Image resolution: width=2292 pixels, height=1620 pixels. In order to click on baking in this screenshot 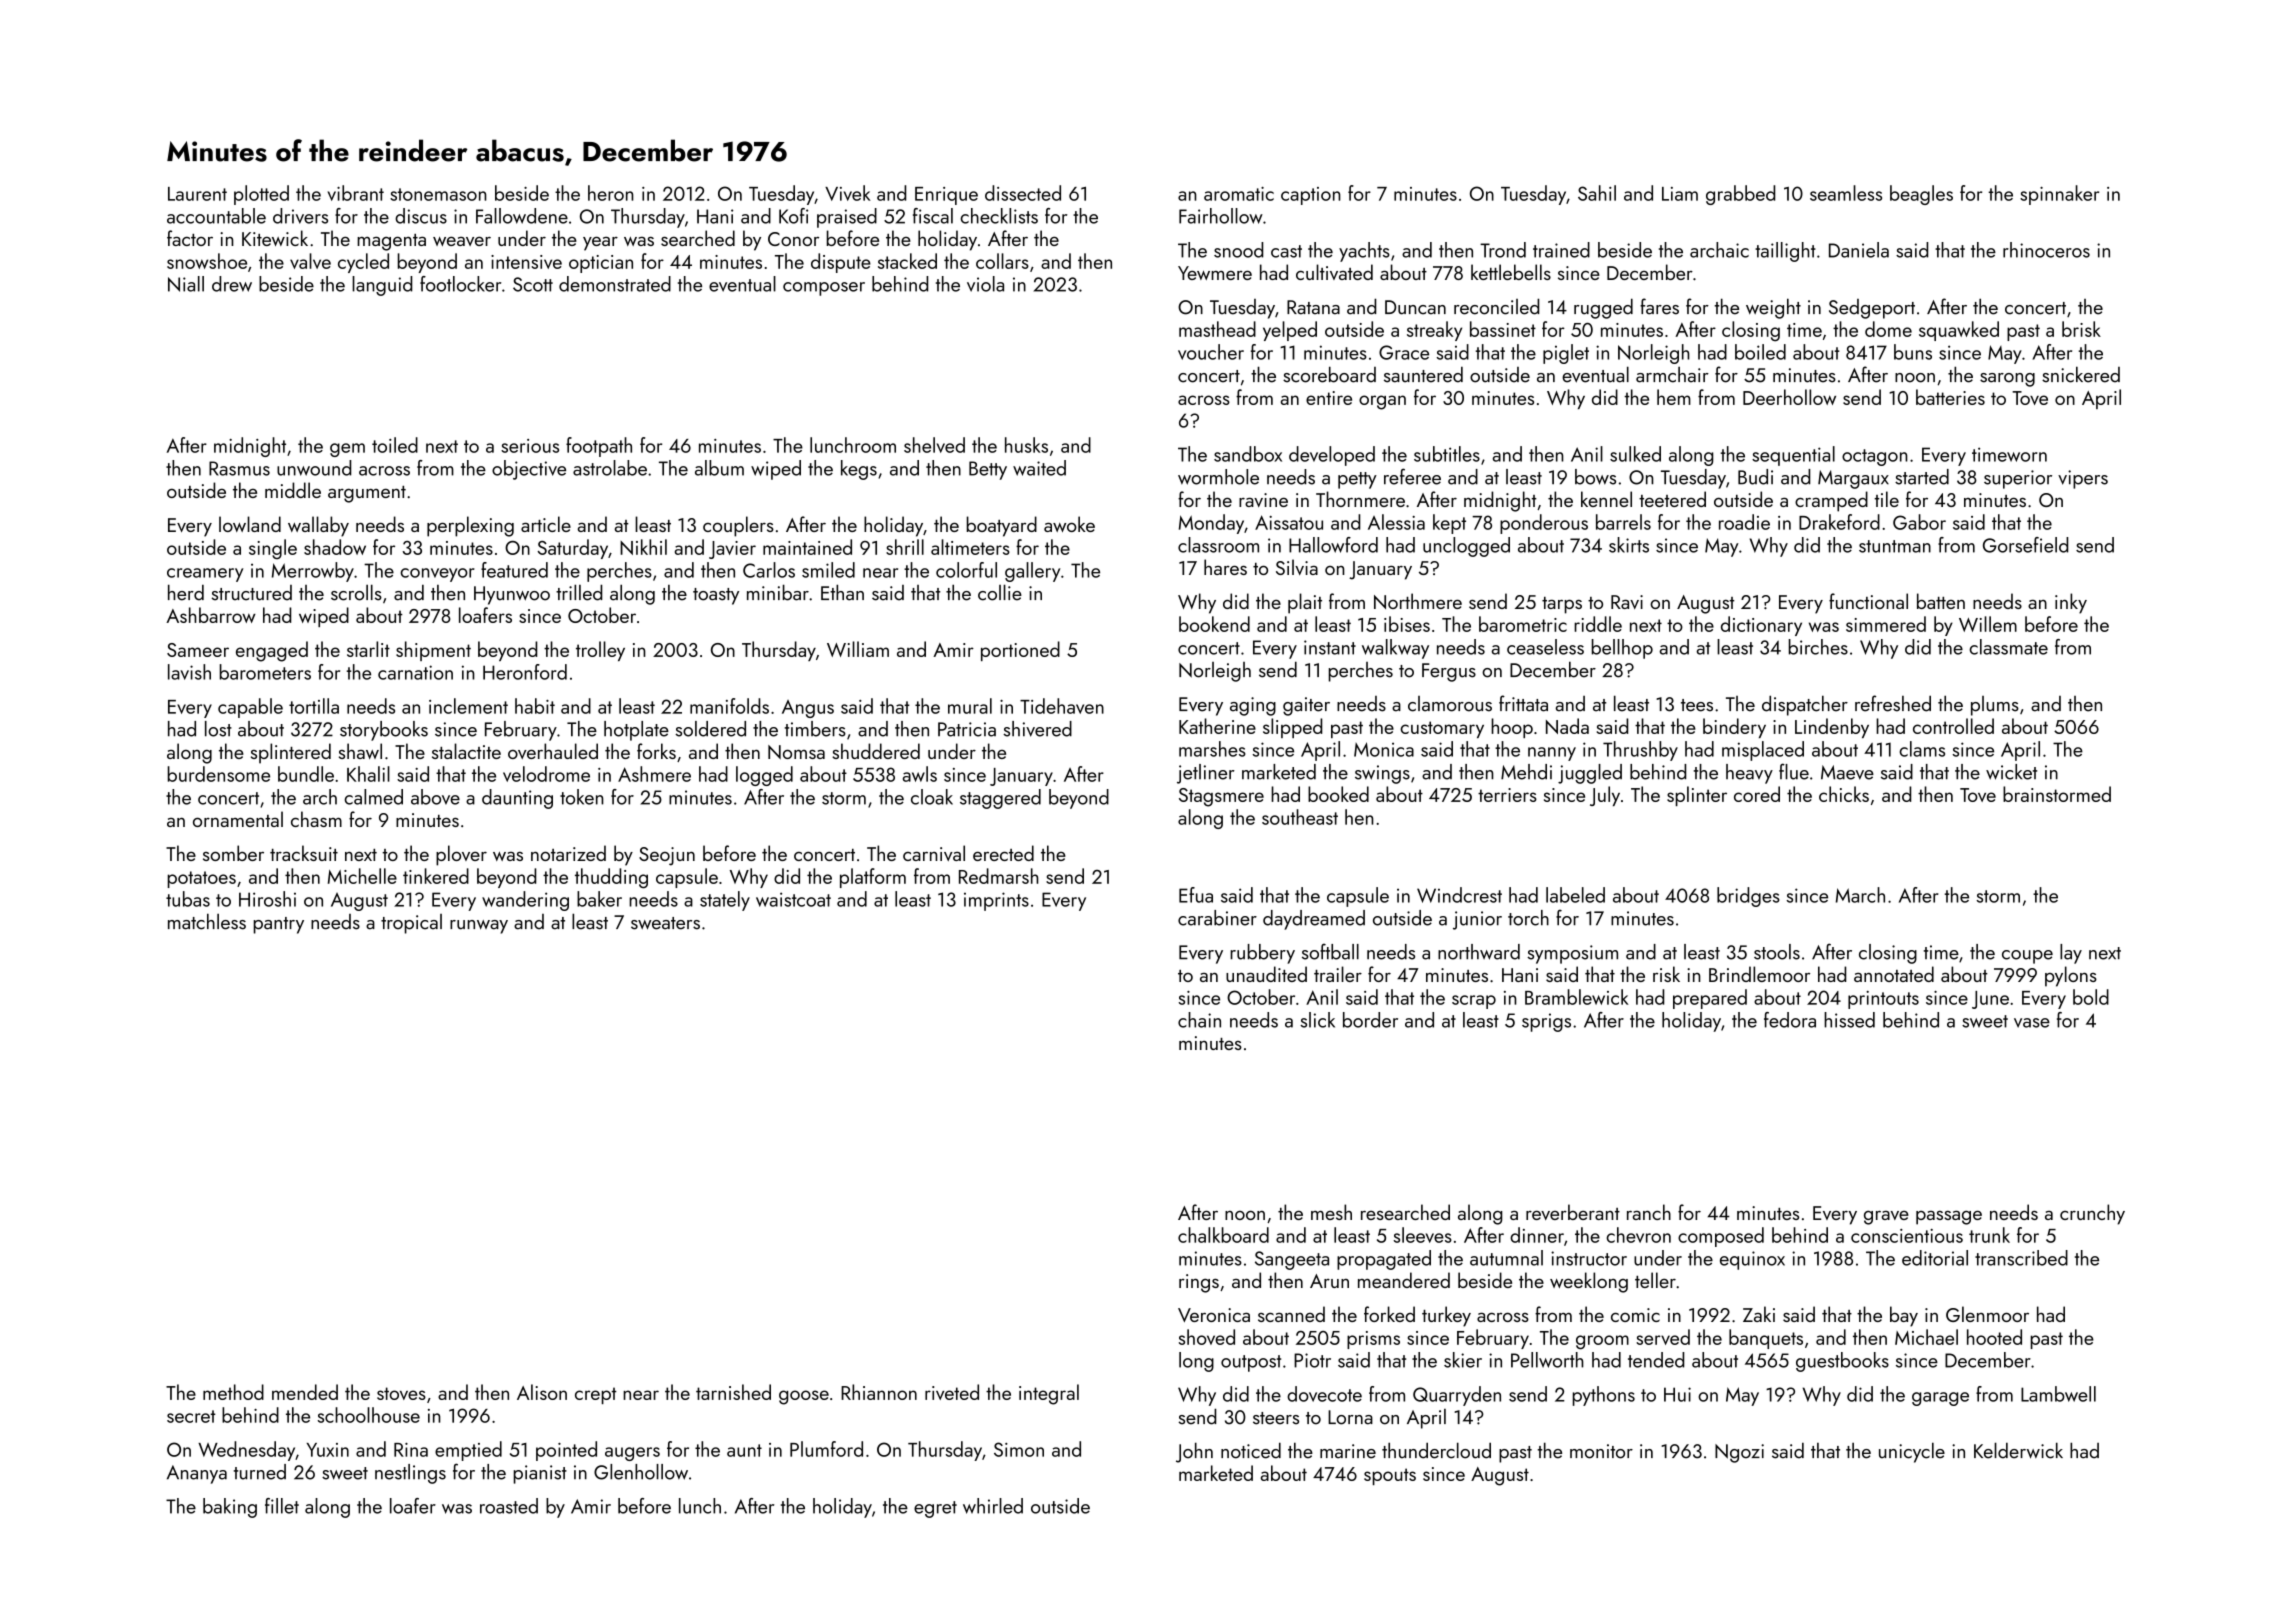, I will do `click(230, 1508)`.
